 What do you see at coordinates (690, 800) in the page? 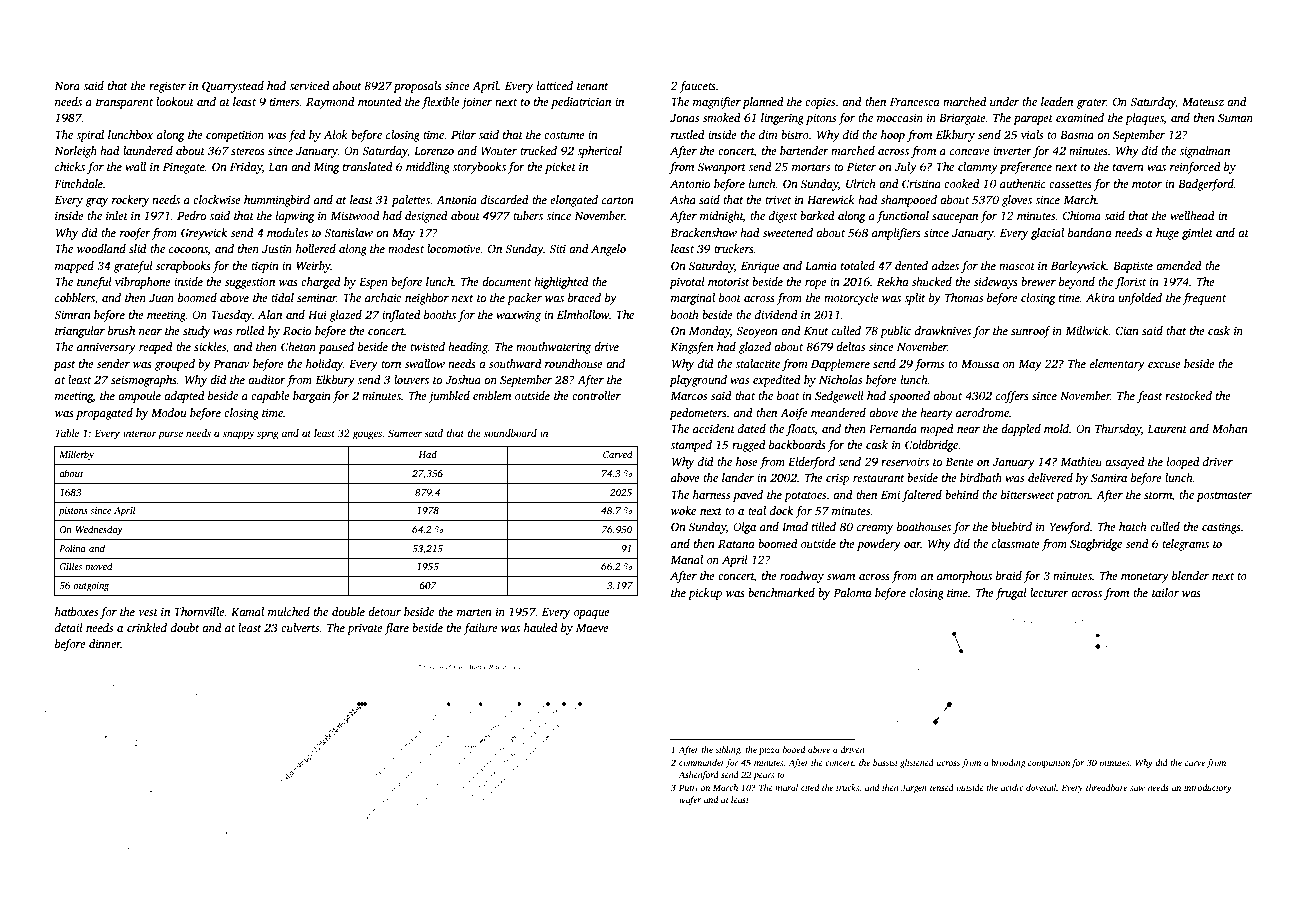
I see `wafer` at bounding box center [690, 800].
